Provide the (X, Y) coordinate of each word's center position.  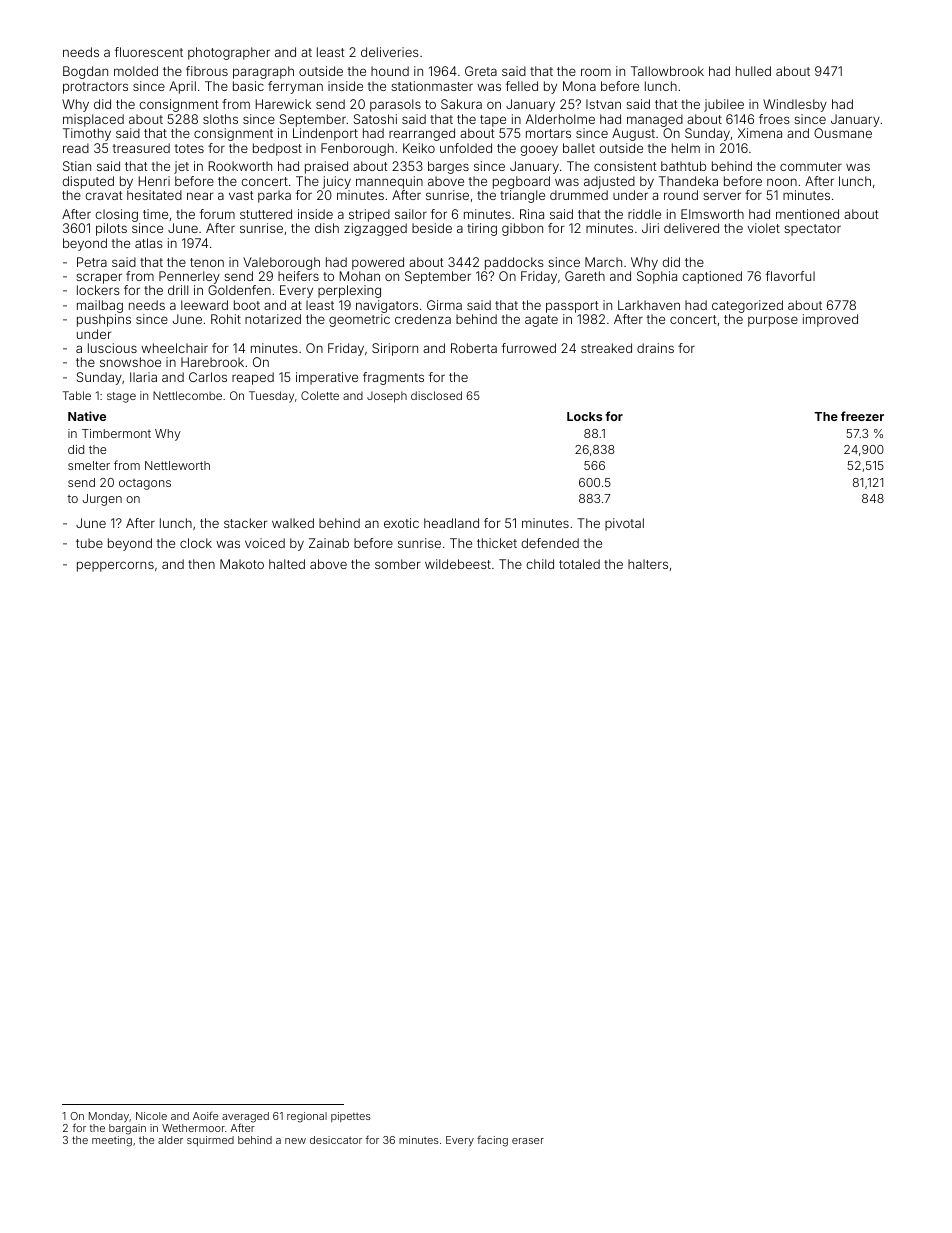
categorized (747, 306)
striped (369, 215)
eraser (528, 1141)
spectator (812, 230)
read (76, 148)
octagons (145, 484)
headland (451, 523)
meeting (112, 1141)
